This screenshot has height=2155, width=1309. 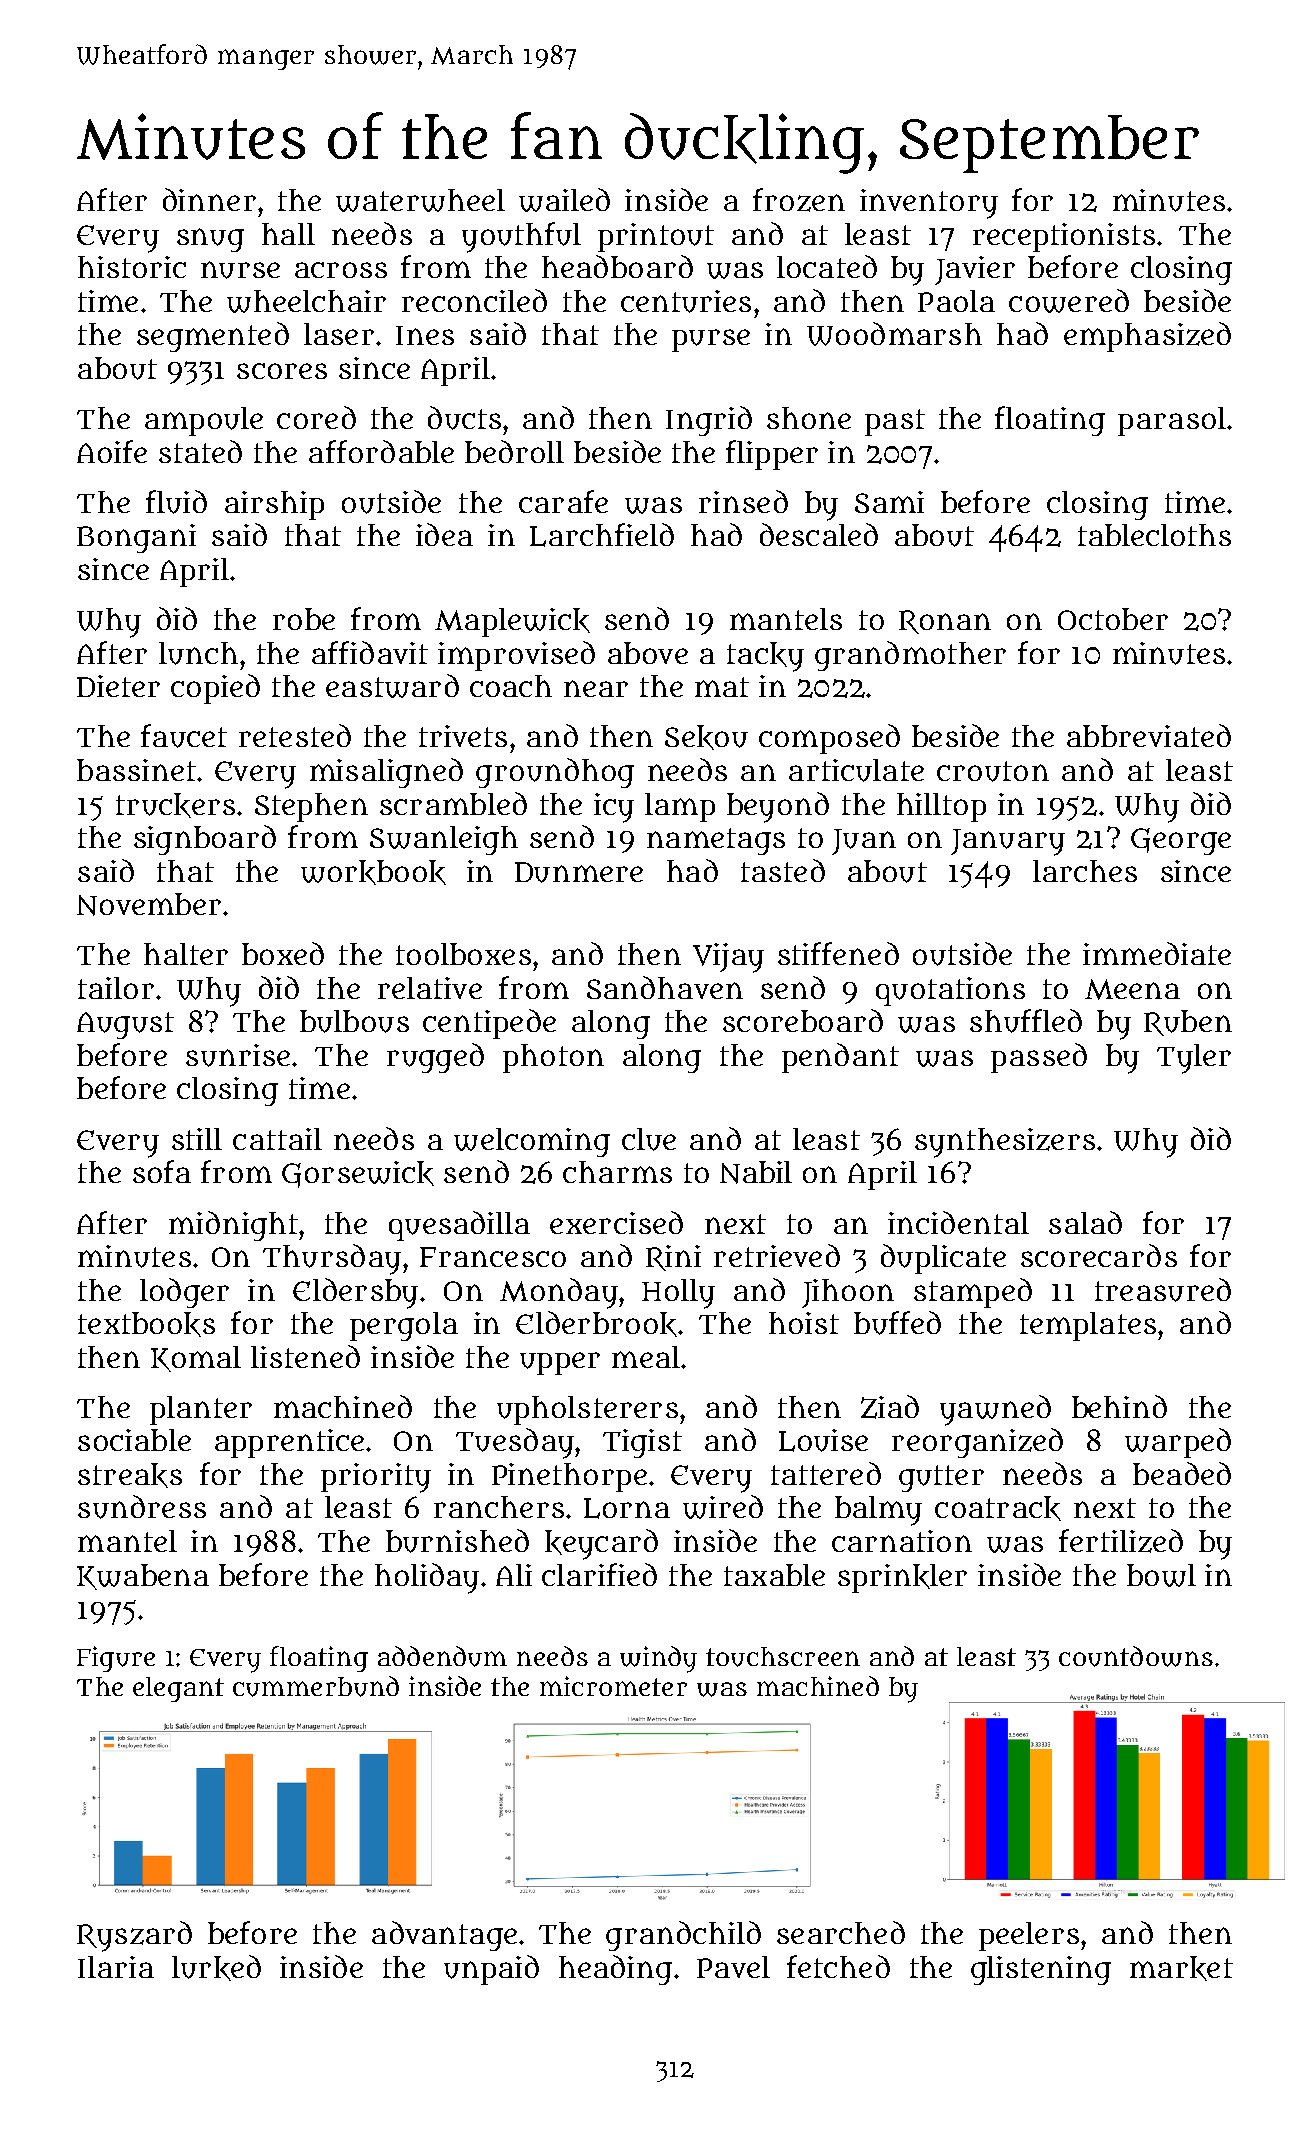 I want to click on Rini, so click(x=673, y=1258).
